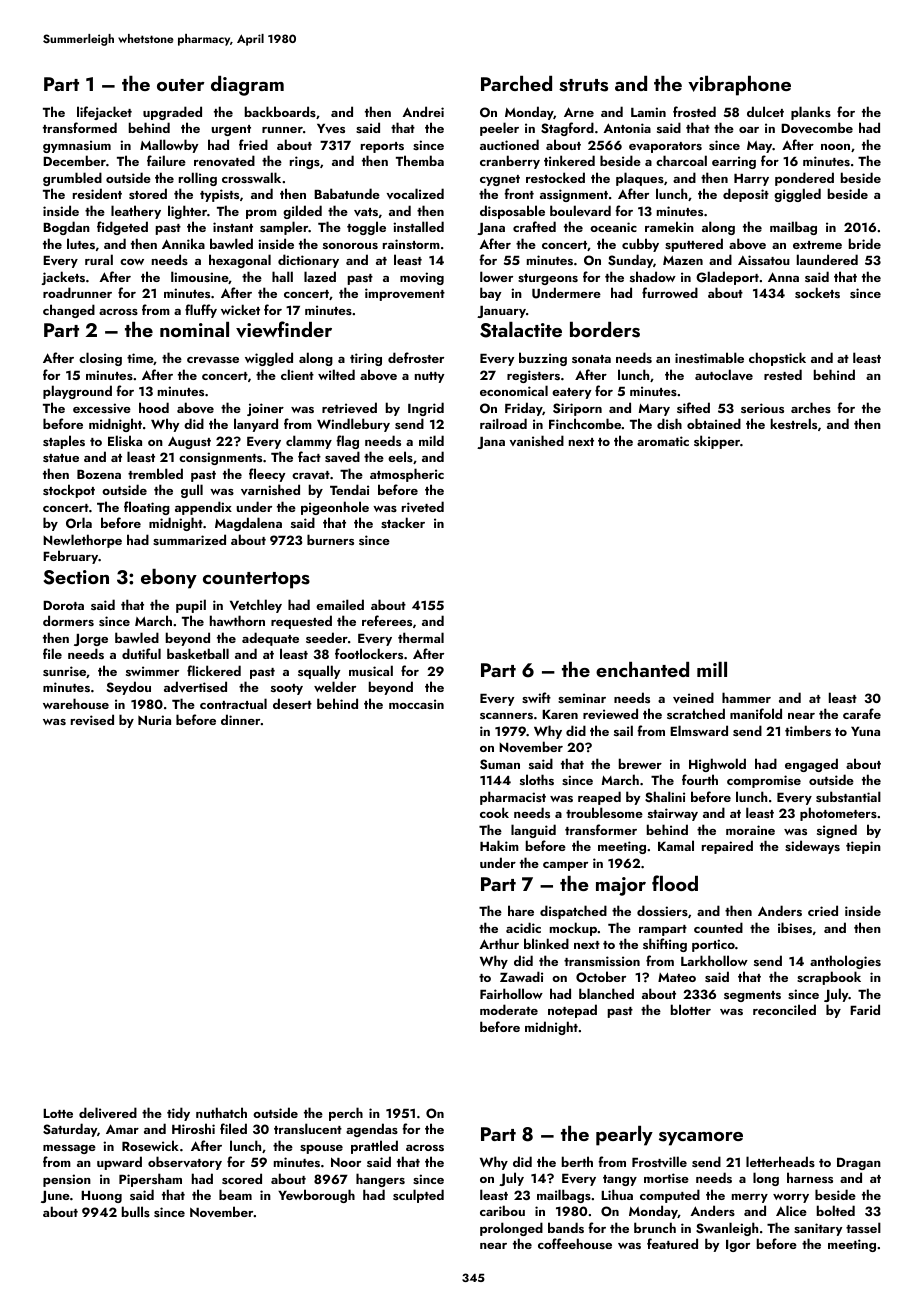 Image resolution: width=924 pixels, height=1308 pixels. I want to click on Hakim, so click(499, 845).
